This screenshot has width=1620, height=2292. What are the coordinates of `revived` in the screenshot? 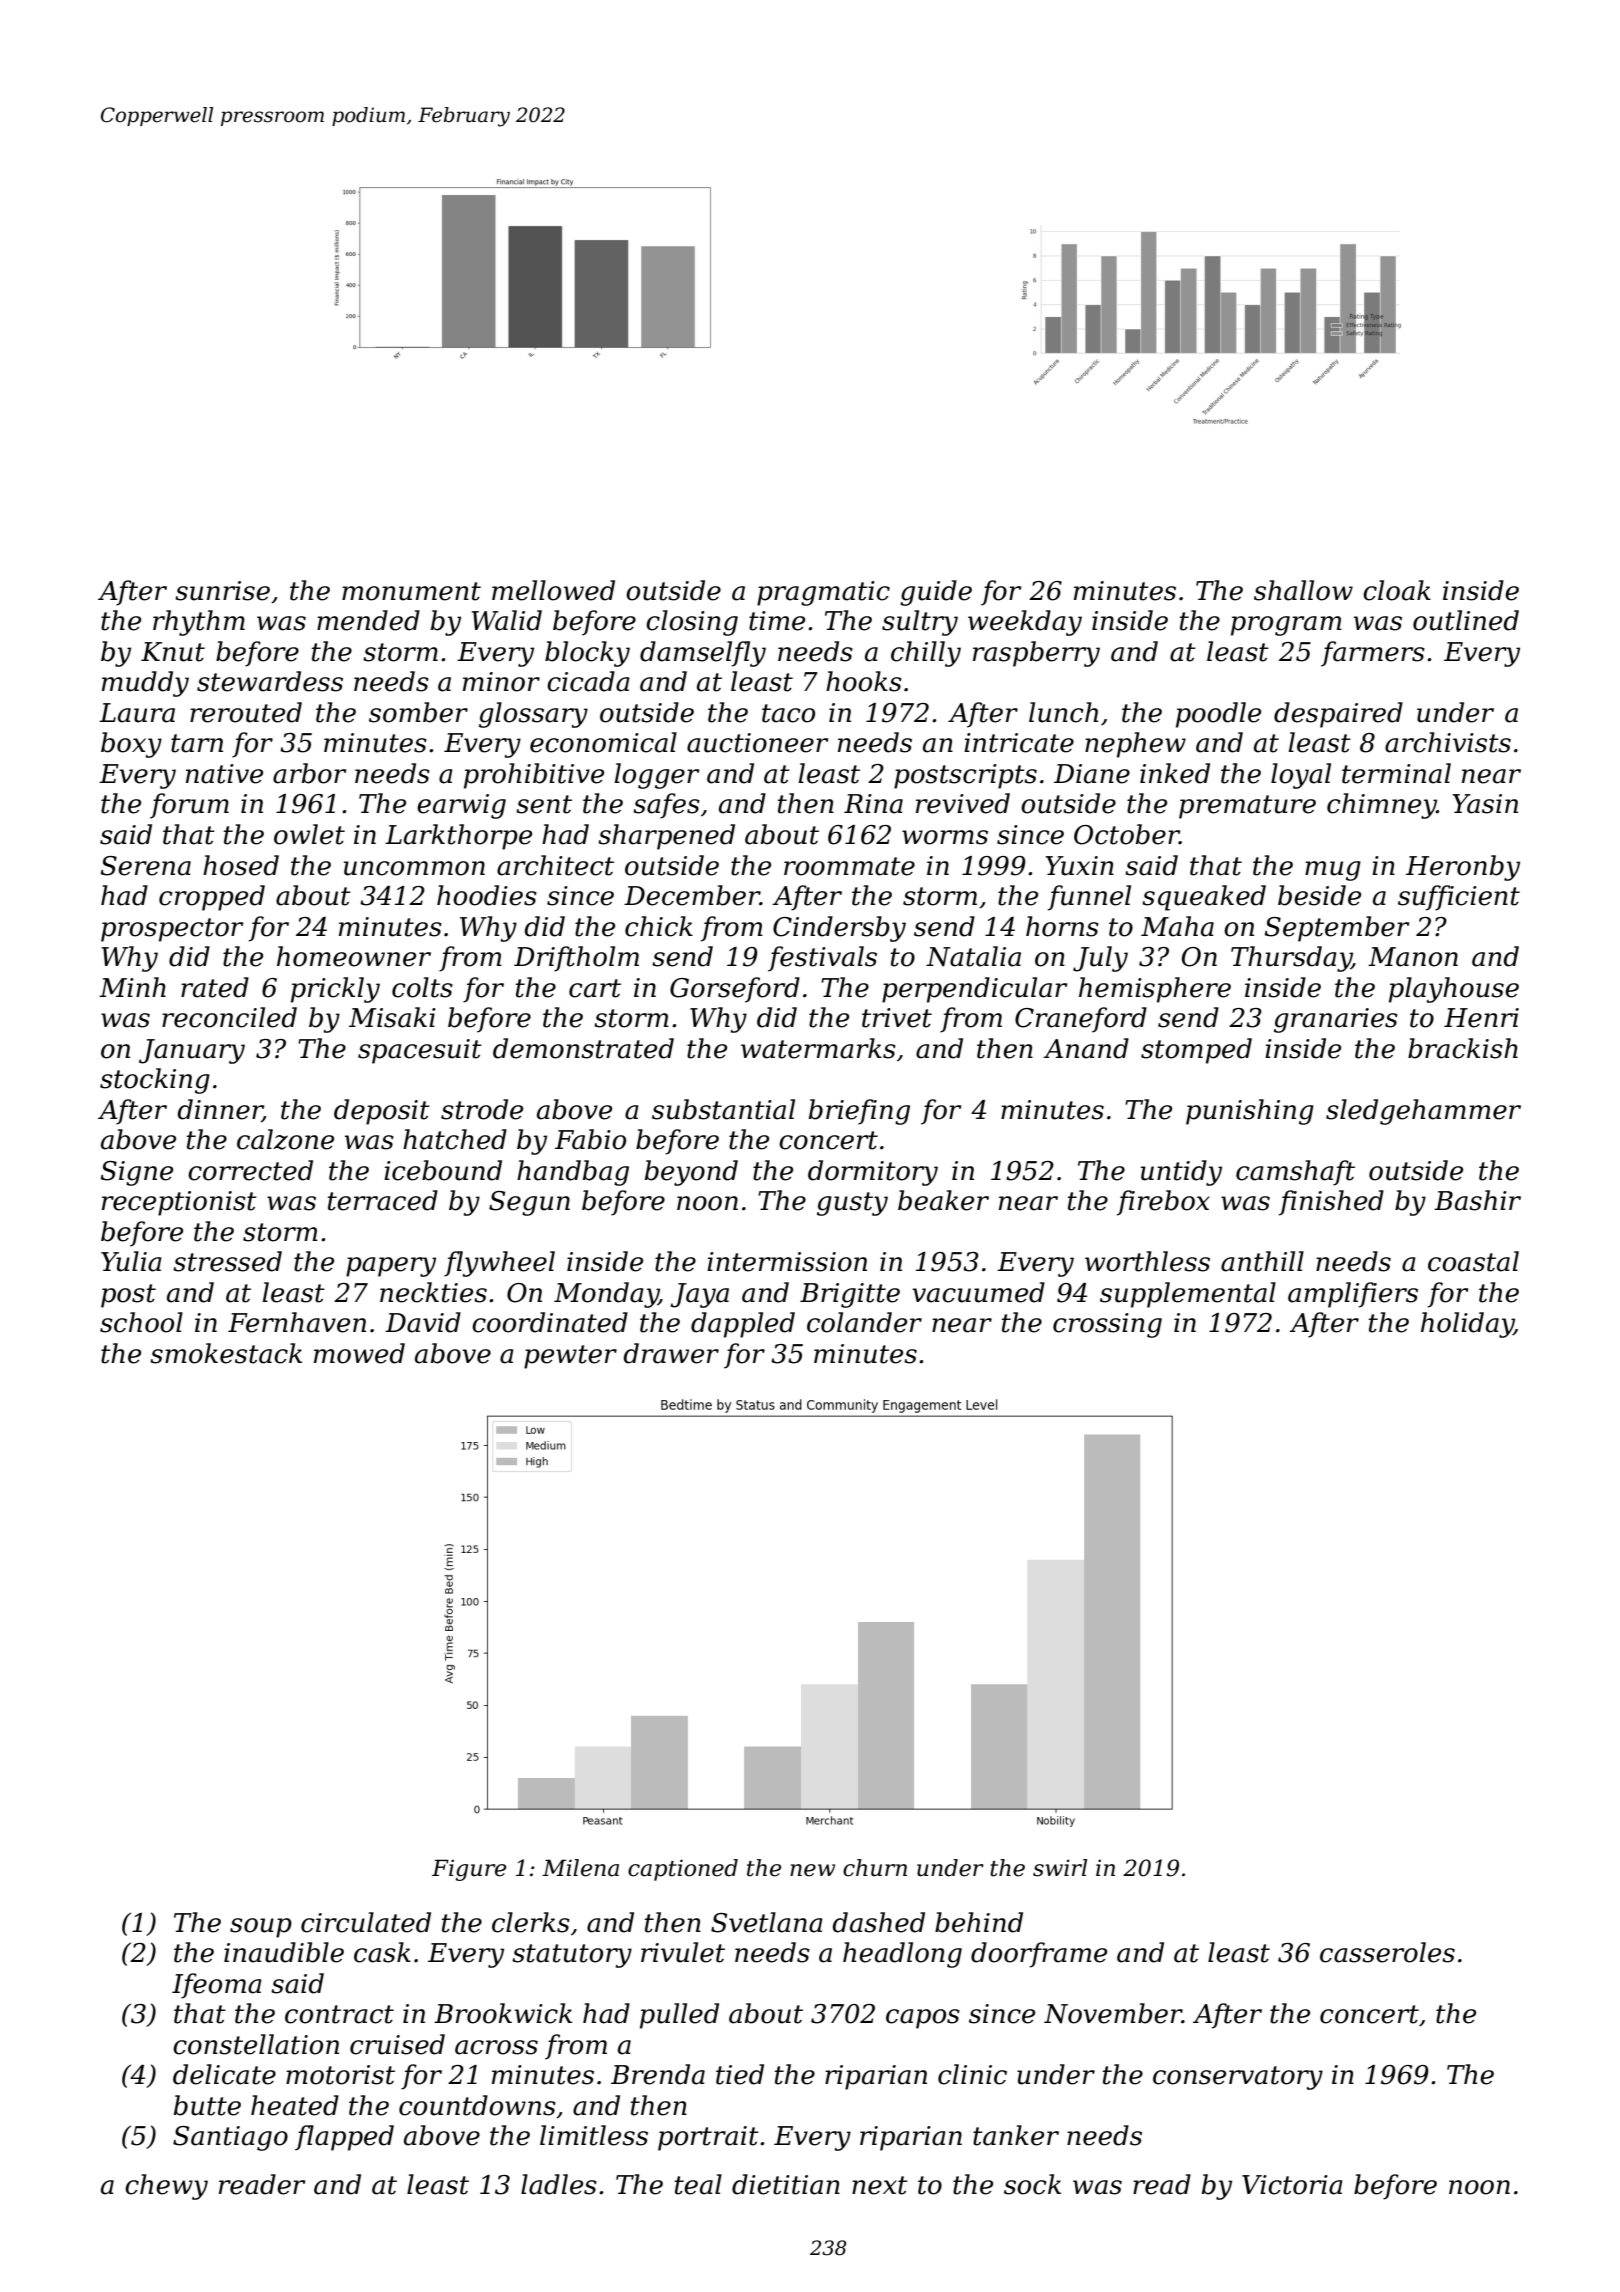 It's located at (963, 803).
